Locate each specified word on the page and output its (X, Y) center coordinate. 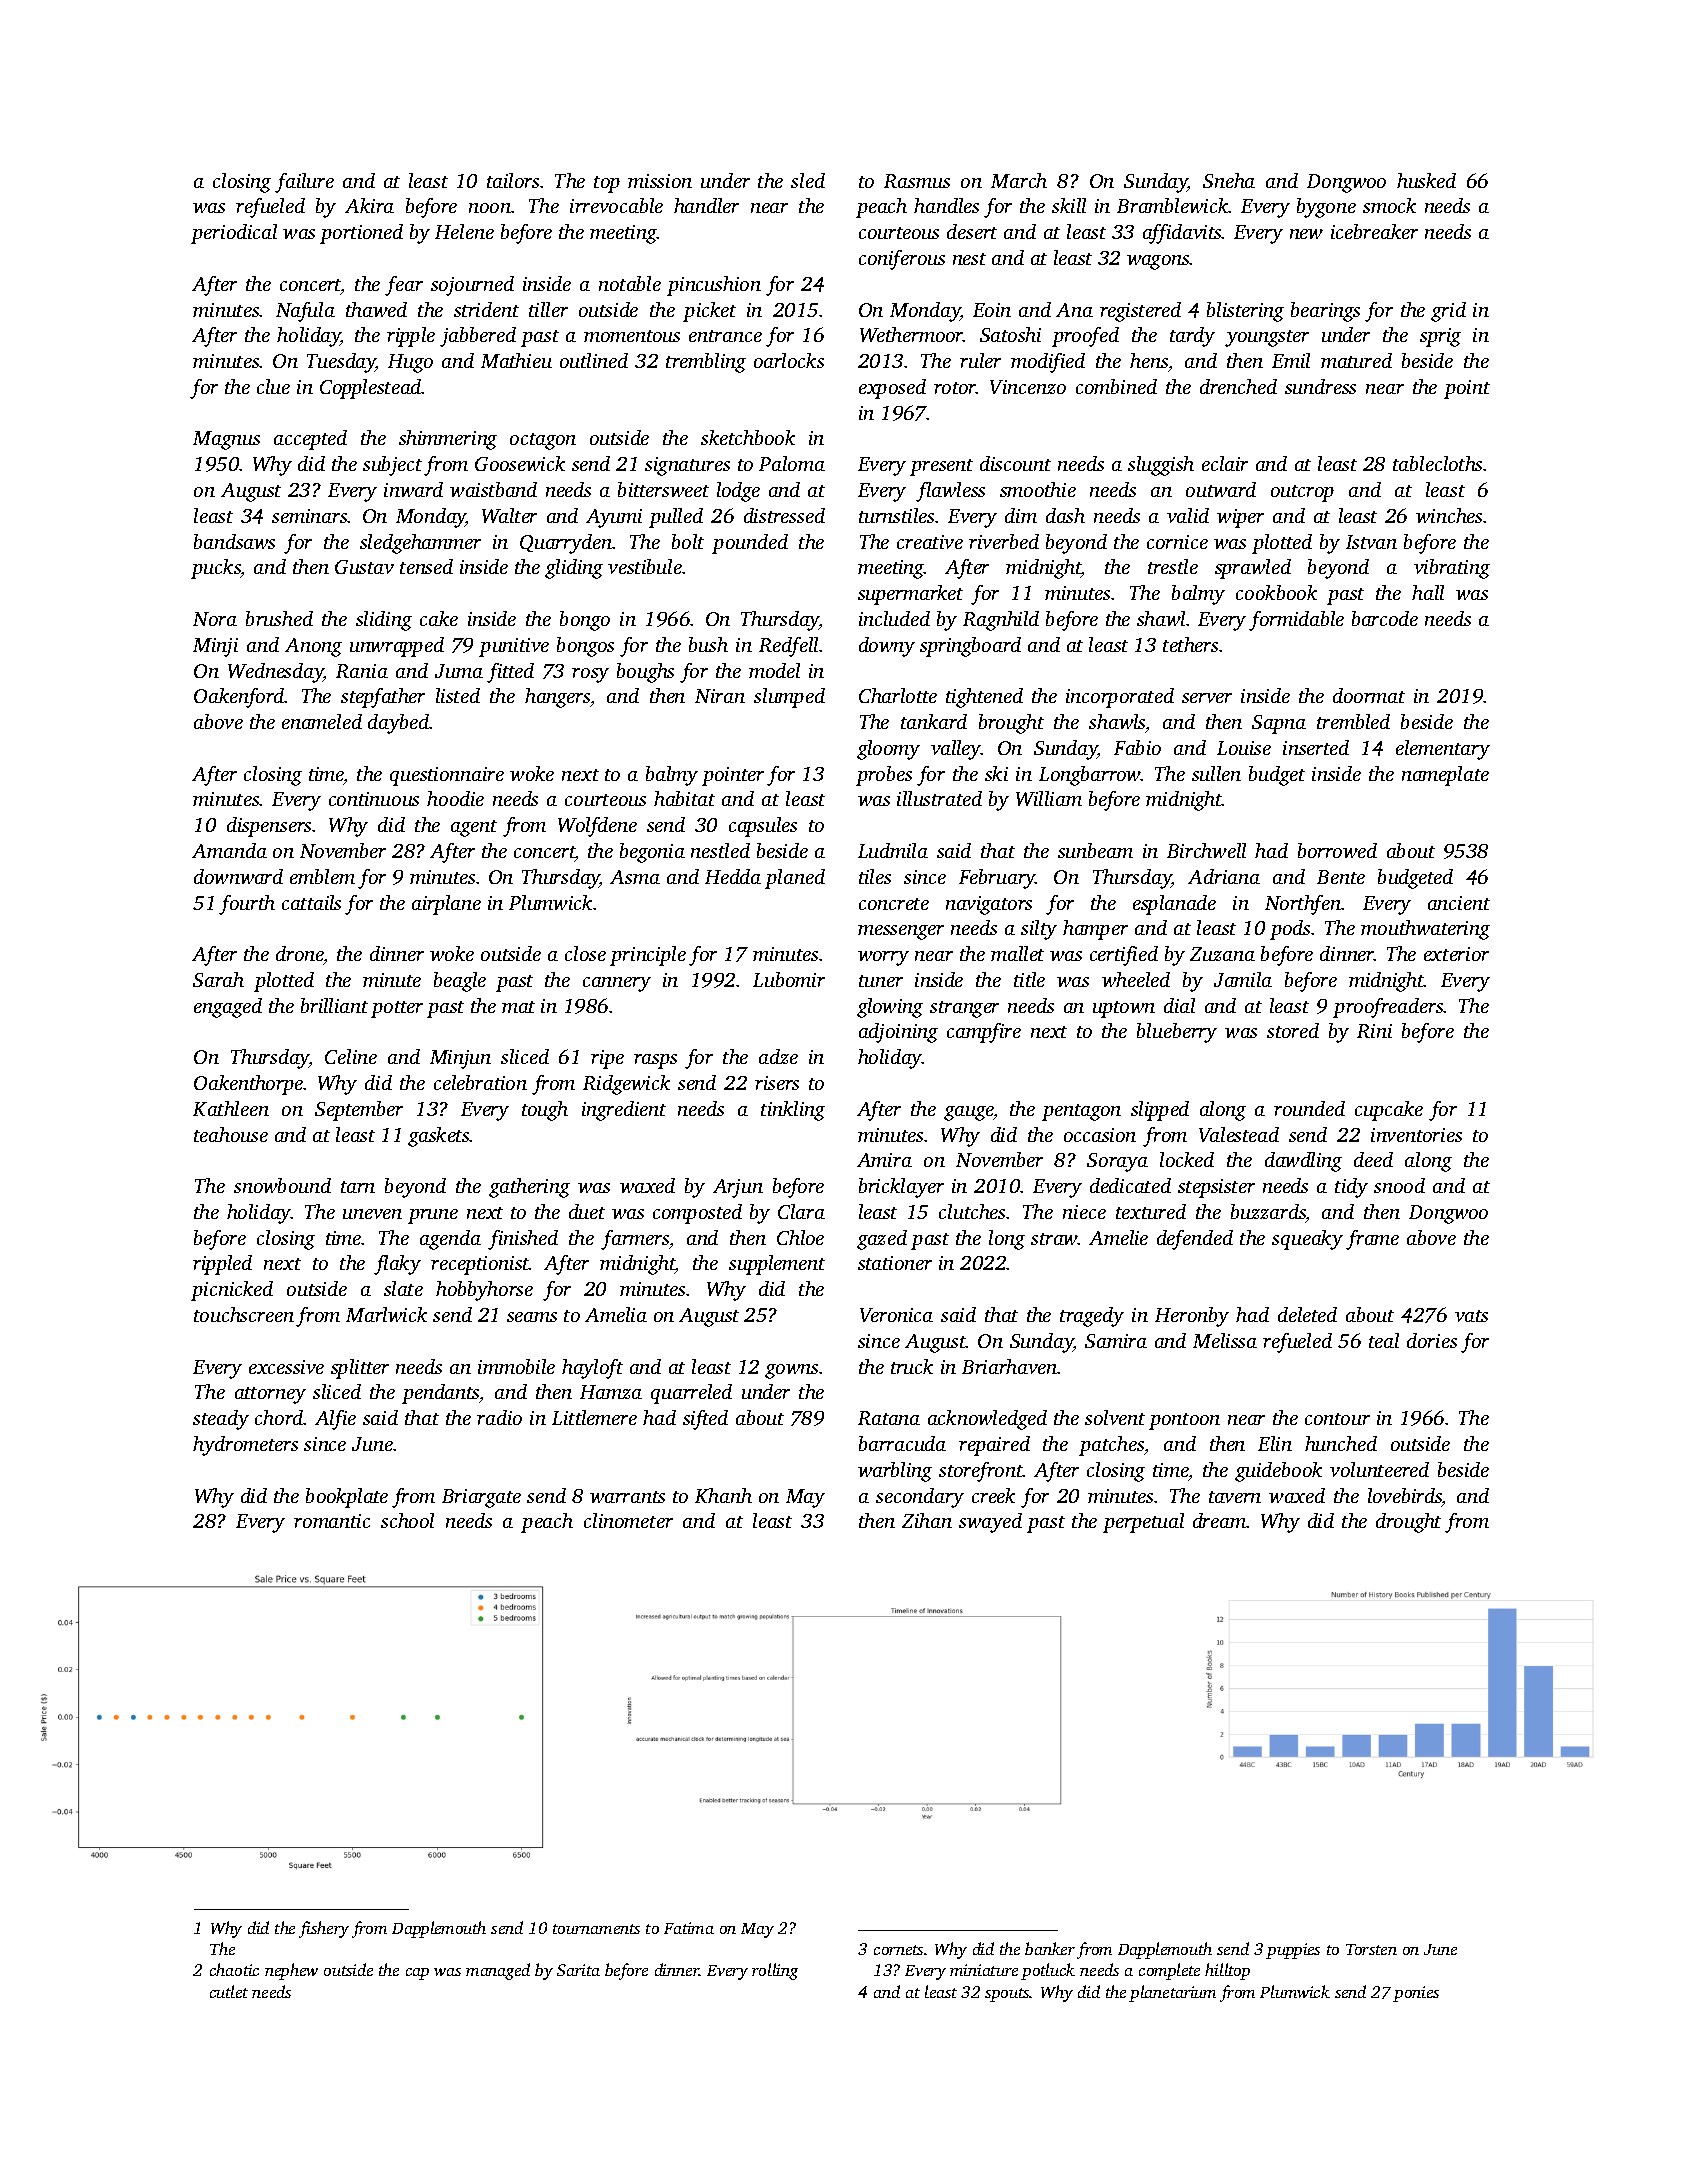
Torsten (1371, 1949)
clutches (973, 1211)
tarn (358, 1187)
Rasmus (917, 181)
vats (1471, 1316)
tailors (513, 180)
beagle (460, 982)
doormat (1369, 695)
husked (1426, 180)
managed (498, 1971)
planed (795, 879)
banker (1050, 1948)
